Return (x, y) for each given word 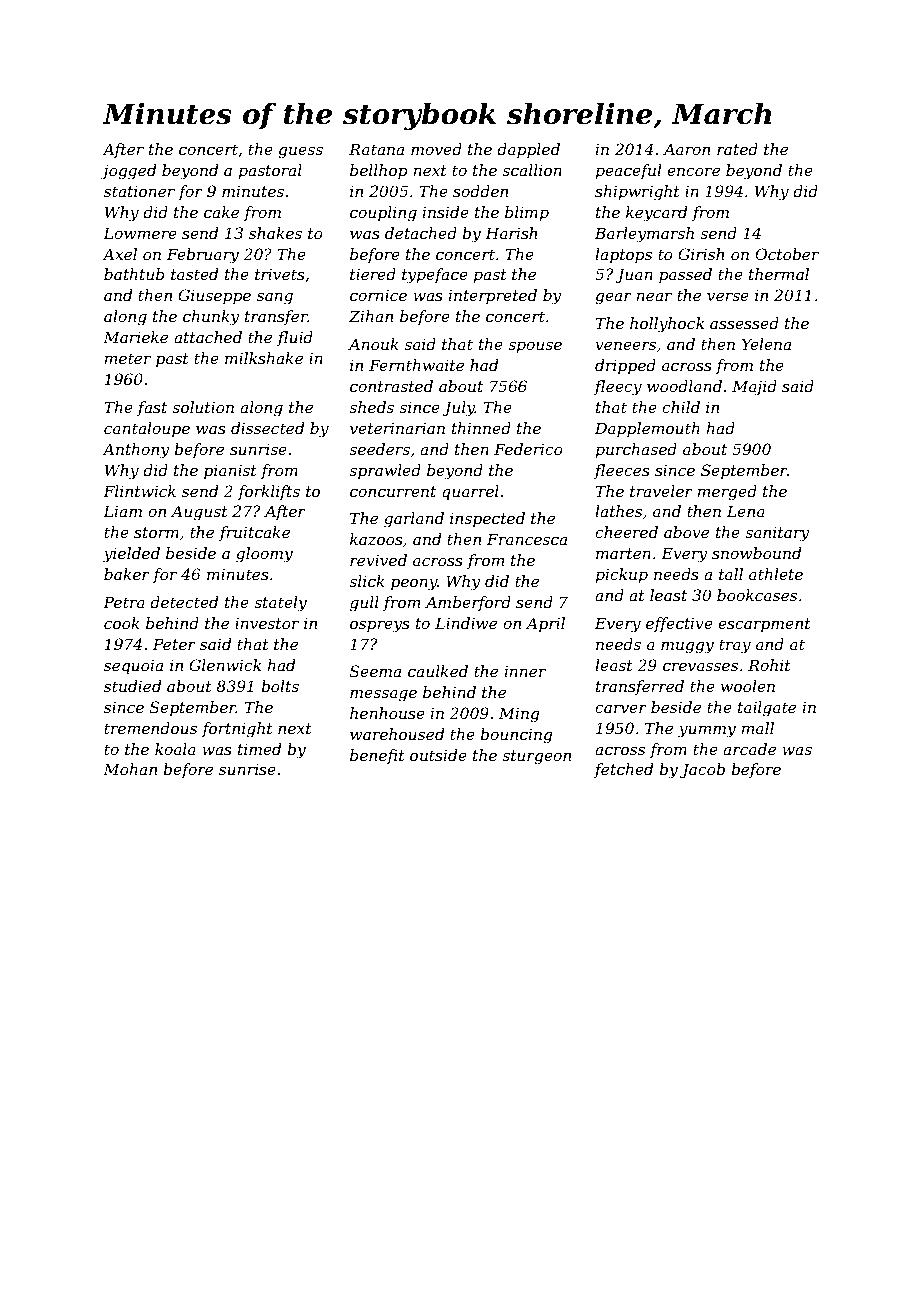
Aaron (686, 149)
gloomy (264, 555)
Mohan (130, 769)
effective (679, 624)
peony (414, 584)
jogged (128, 172)
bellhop (379, 171)
